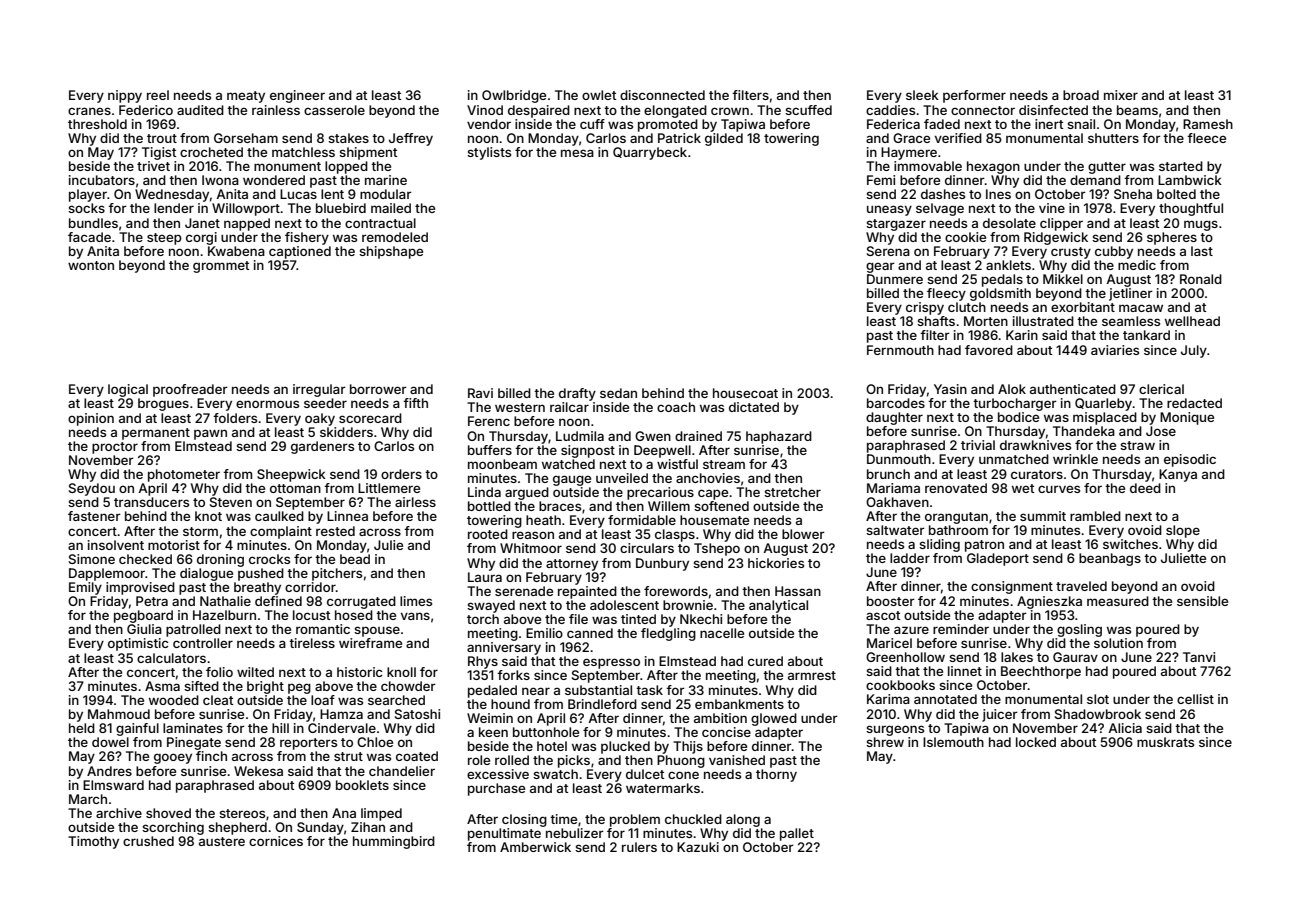 The image size is (1308, 924). I want to click on logical, so click(128, 390).
